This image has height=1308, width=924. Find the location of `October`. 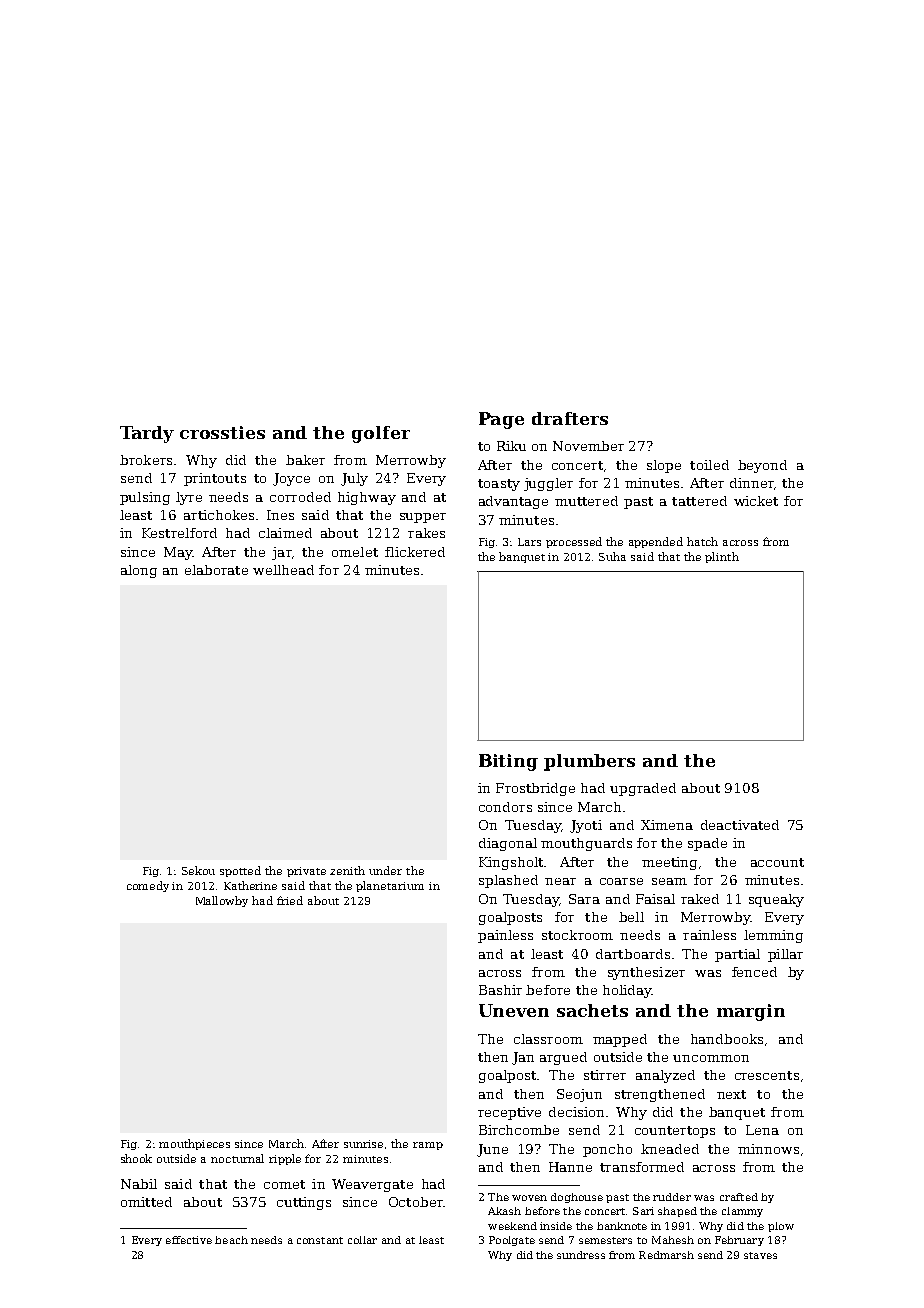

October is located at coordinates (416, 1202).
